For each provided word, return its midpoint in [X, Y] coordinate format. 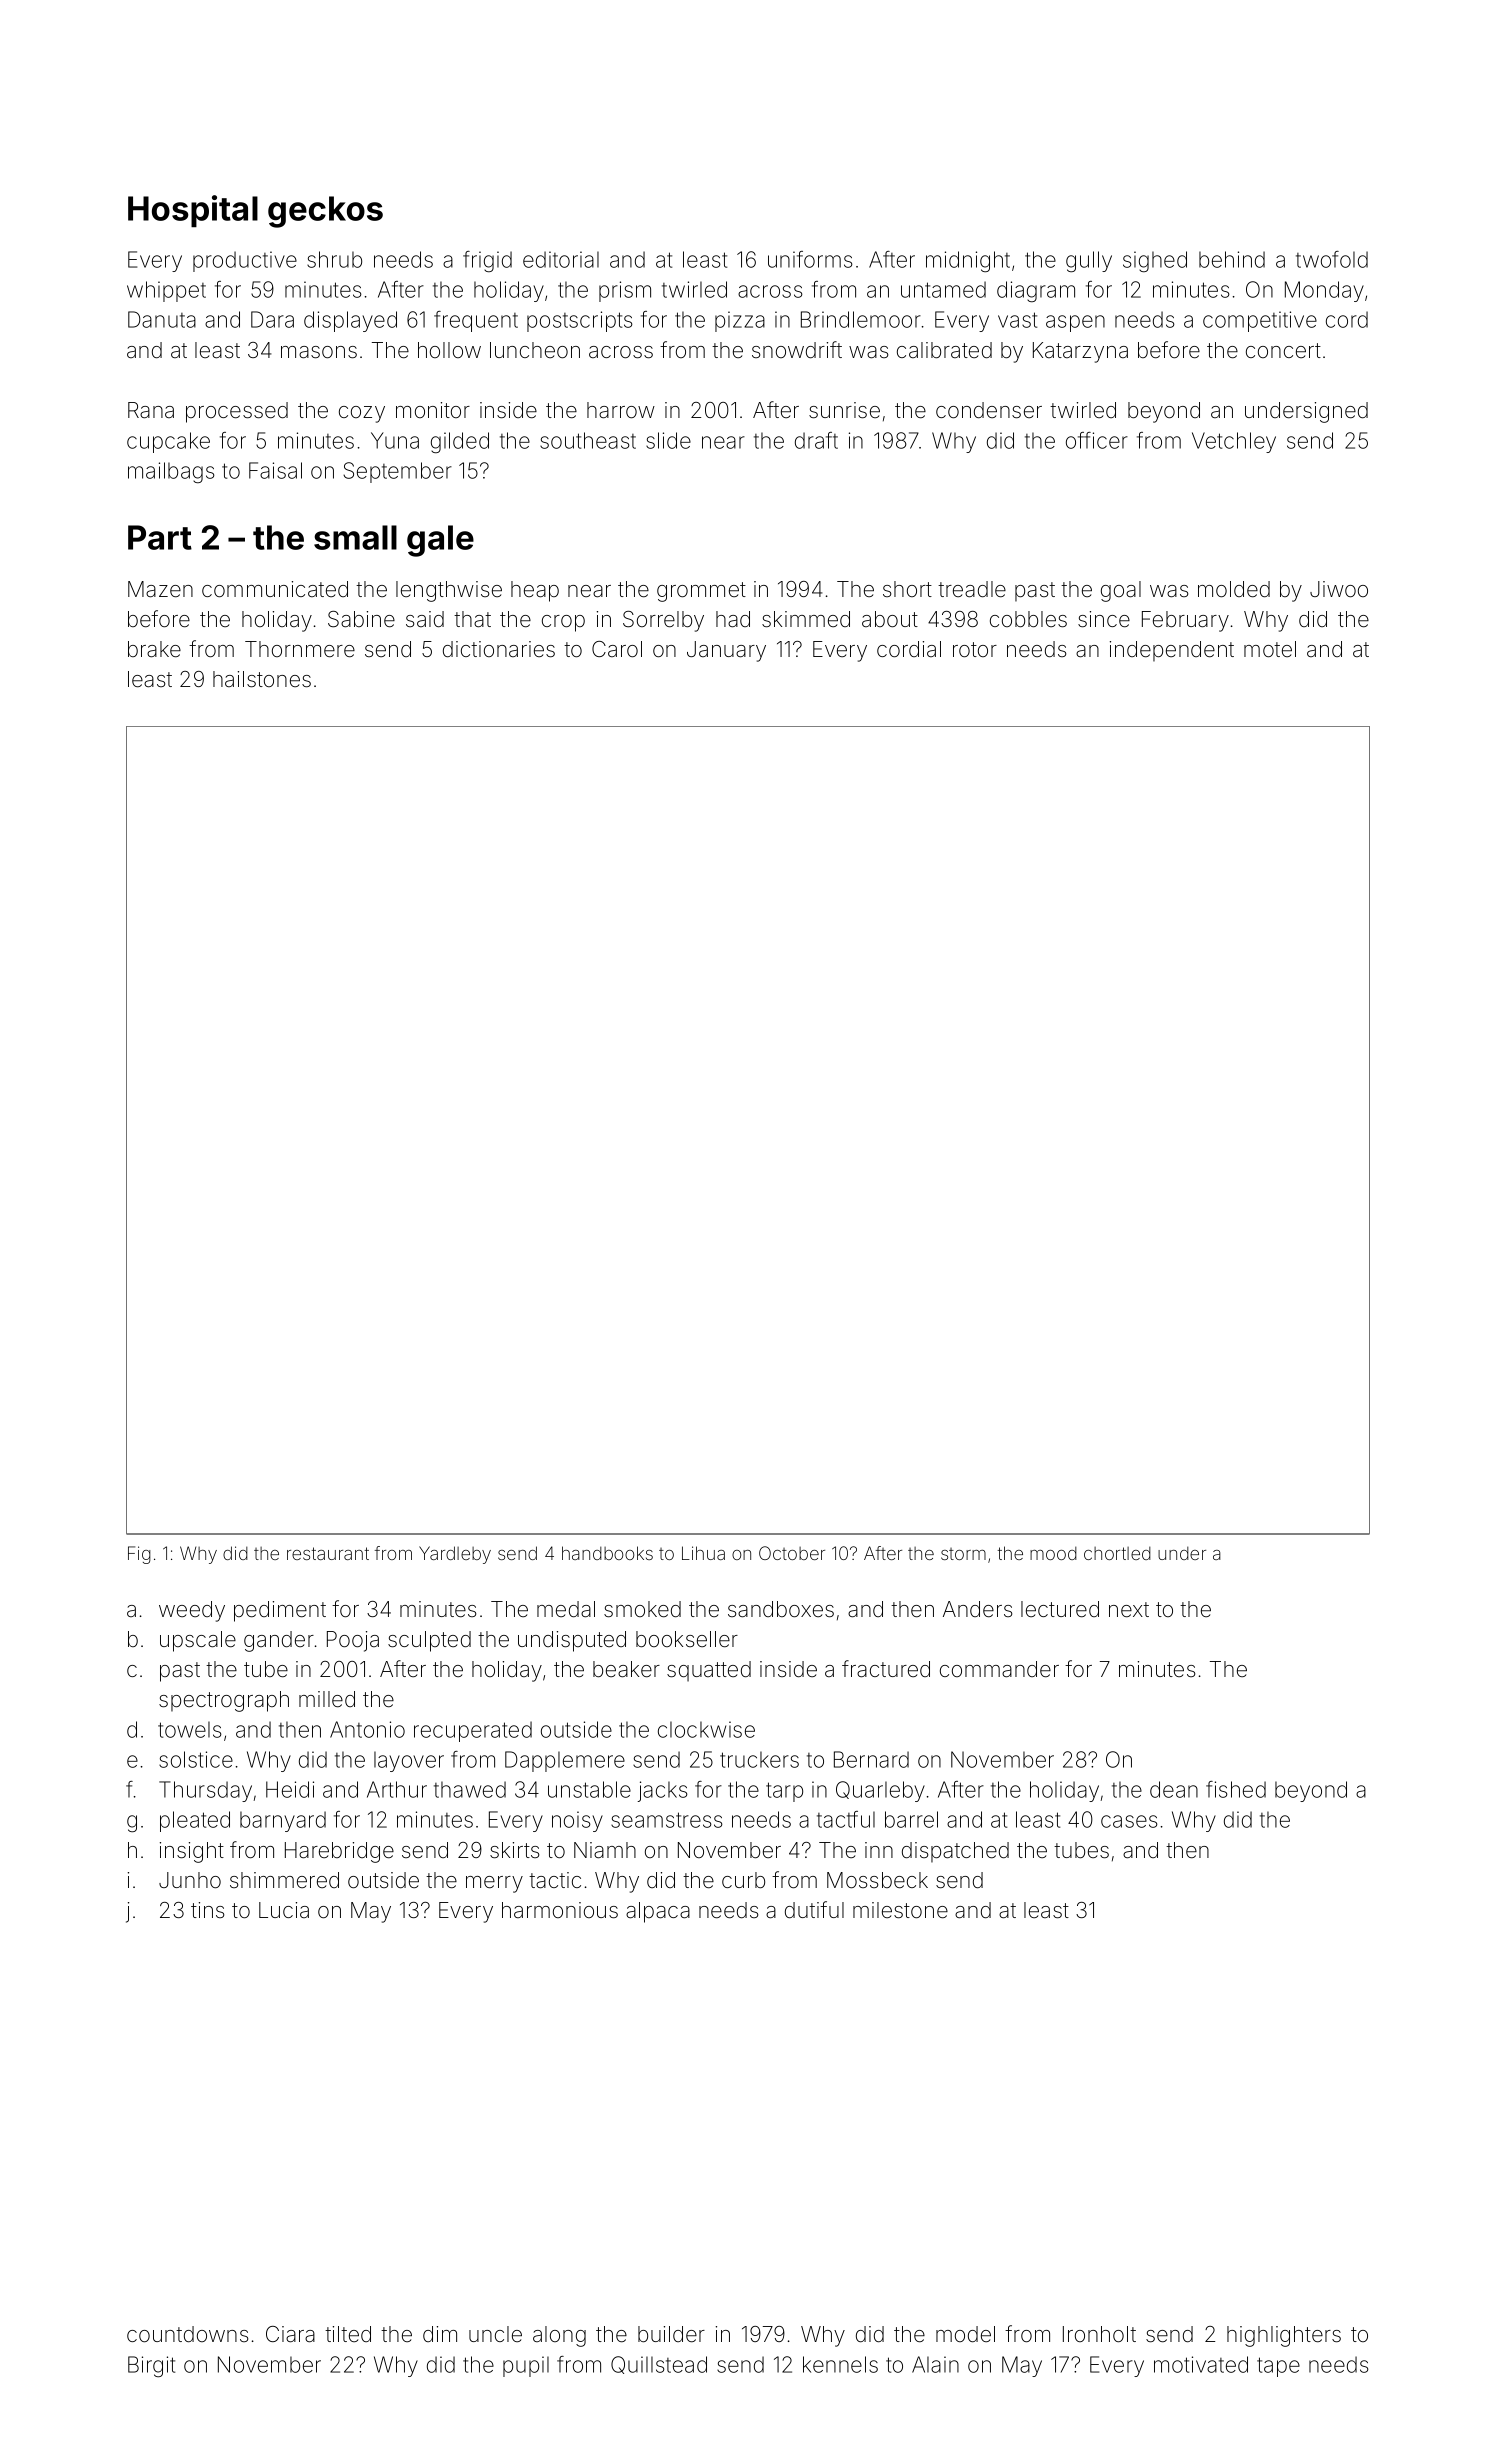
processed [237, 412]
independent [1172, 651]
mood [1053, 1553]
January [726, 651]
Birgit [151, 2366]
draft [816, 440]
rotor [975, 649]
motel [1270, 649]
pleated [195, 1821]
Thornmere [300, 649]
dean [1174, 1789]
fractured [886, 1669]
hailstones [262, 679]
